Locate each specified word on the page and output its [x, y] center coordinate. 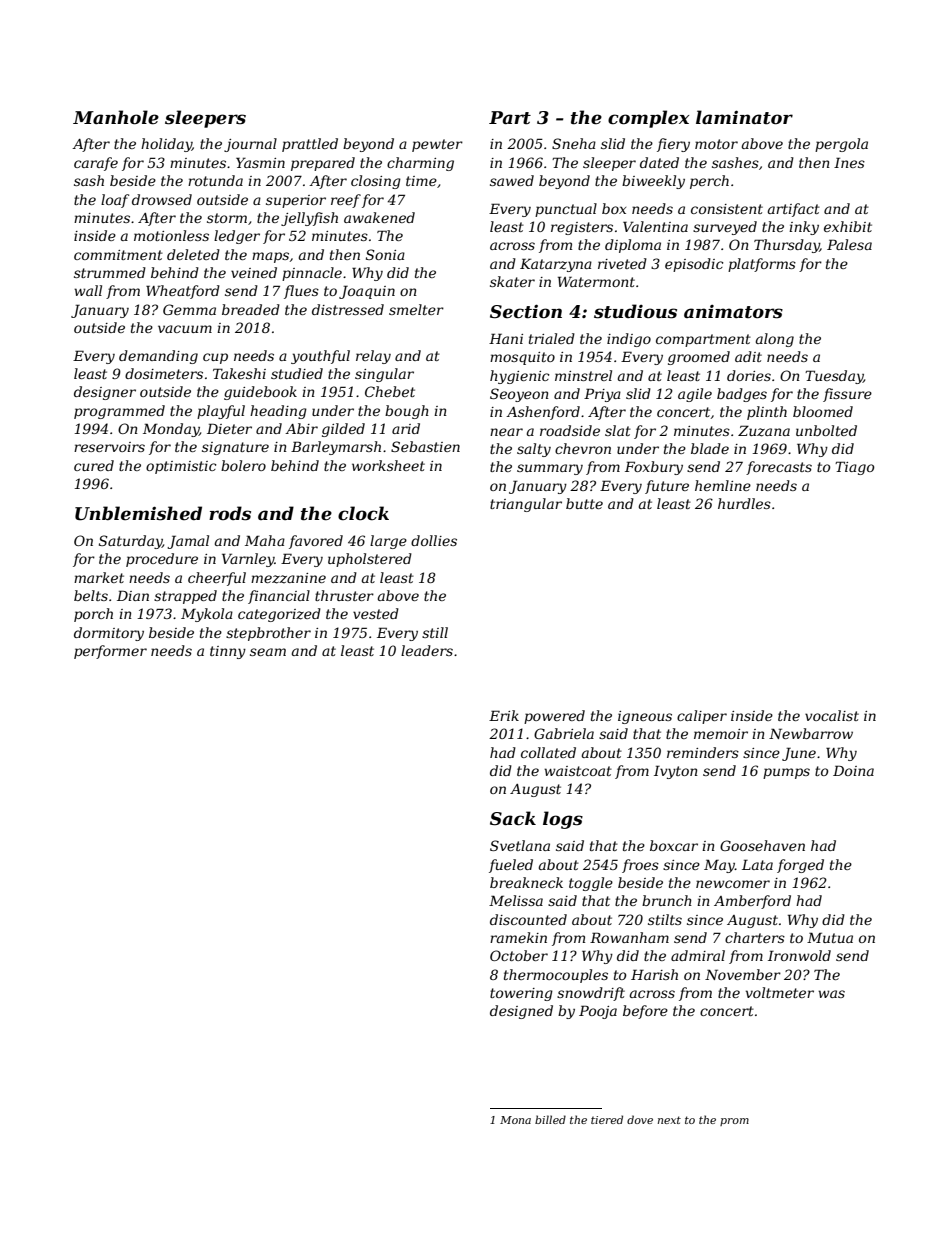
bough [407, 412]
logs [563, 820]
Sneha [574, 143]
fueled [511, 866]
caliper [702, 717]
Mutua [830, 938]
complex [648, 119]
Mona [515, 1120]
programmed [119, 412]
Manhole [116, 117]
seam [268, 652]
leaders [427, 650]
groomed [699, 358]
